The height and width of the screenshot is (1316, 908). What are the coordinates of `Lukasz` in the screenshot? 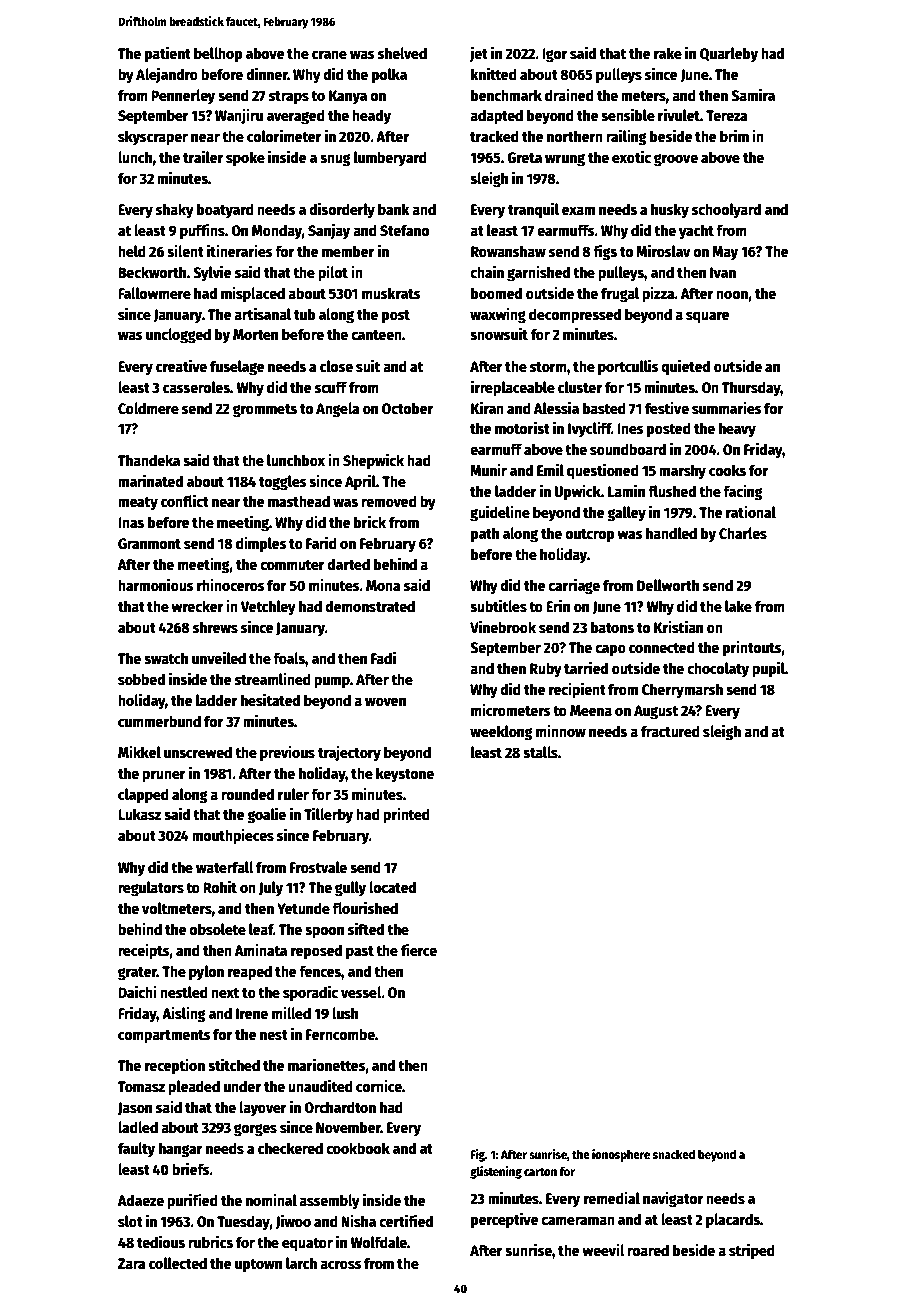 It's located at (139, 814).
